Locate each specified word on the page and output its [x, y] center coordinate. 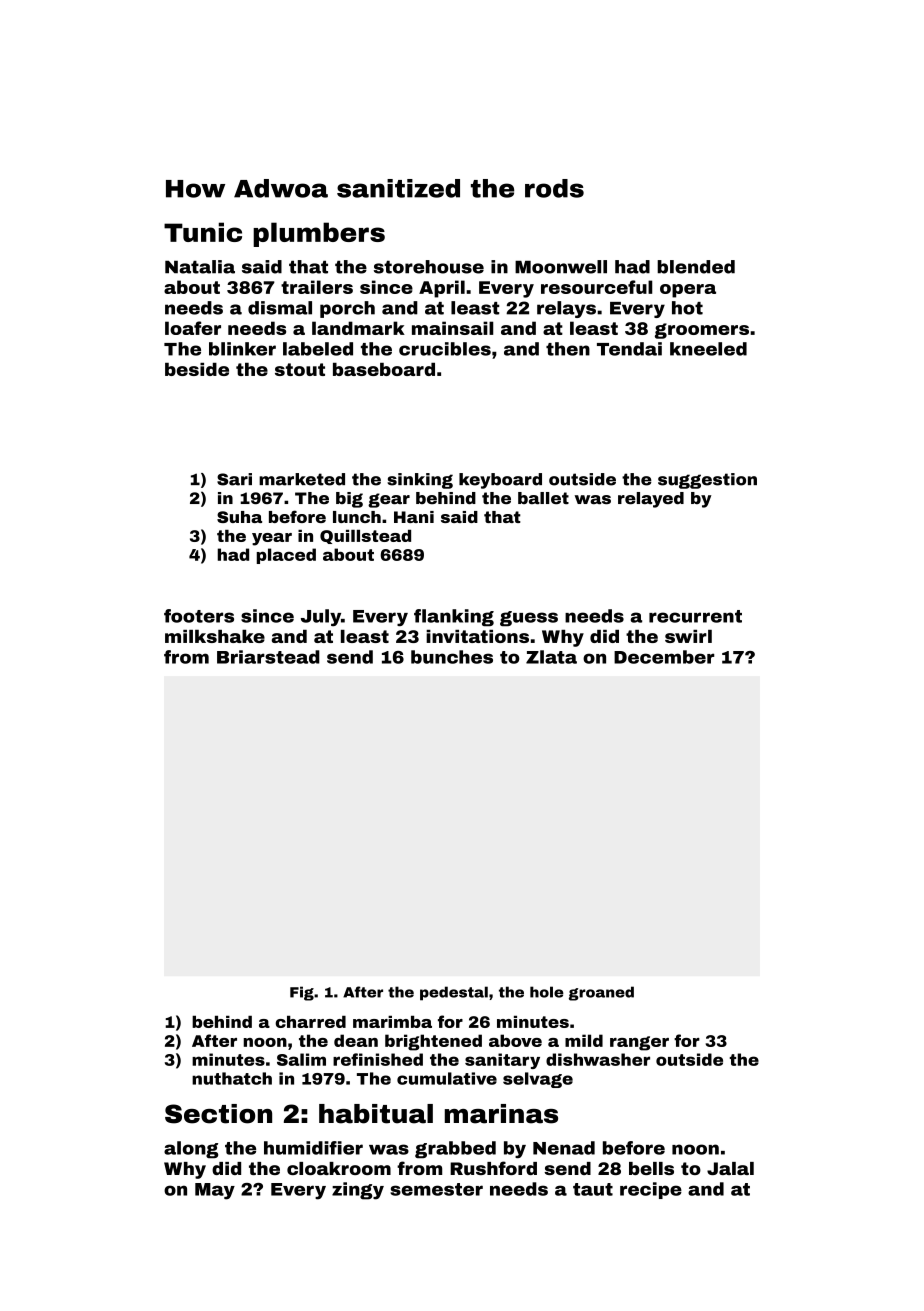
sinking [420, 481]
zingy [358, 1191]
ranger [639, 1043]
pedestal [454, 993]
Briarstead [268, 657]
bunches [452, 657]
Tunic [203, 232]
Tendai [629, 349]
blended [696, 267]
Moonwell [561, 267]
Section [218, 1114]
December [664, 657]
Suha [239, 517]
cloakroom [339, 1168]
